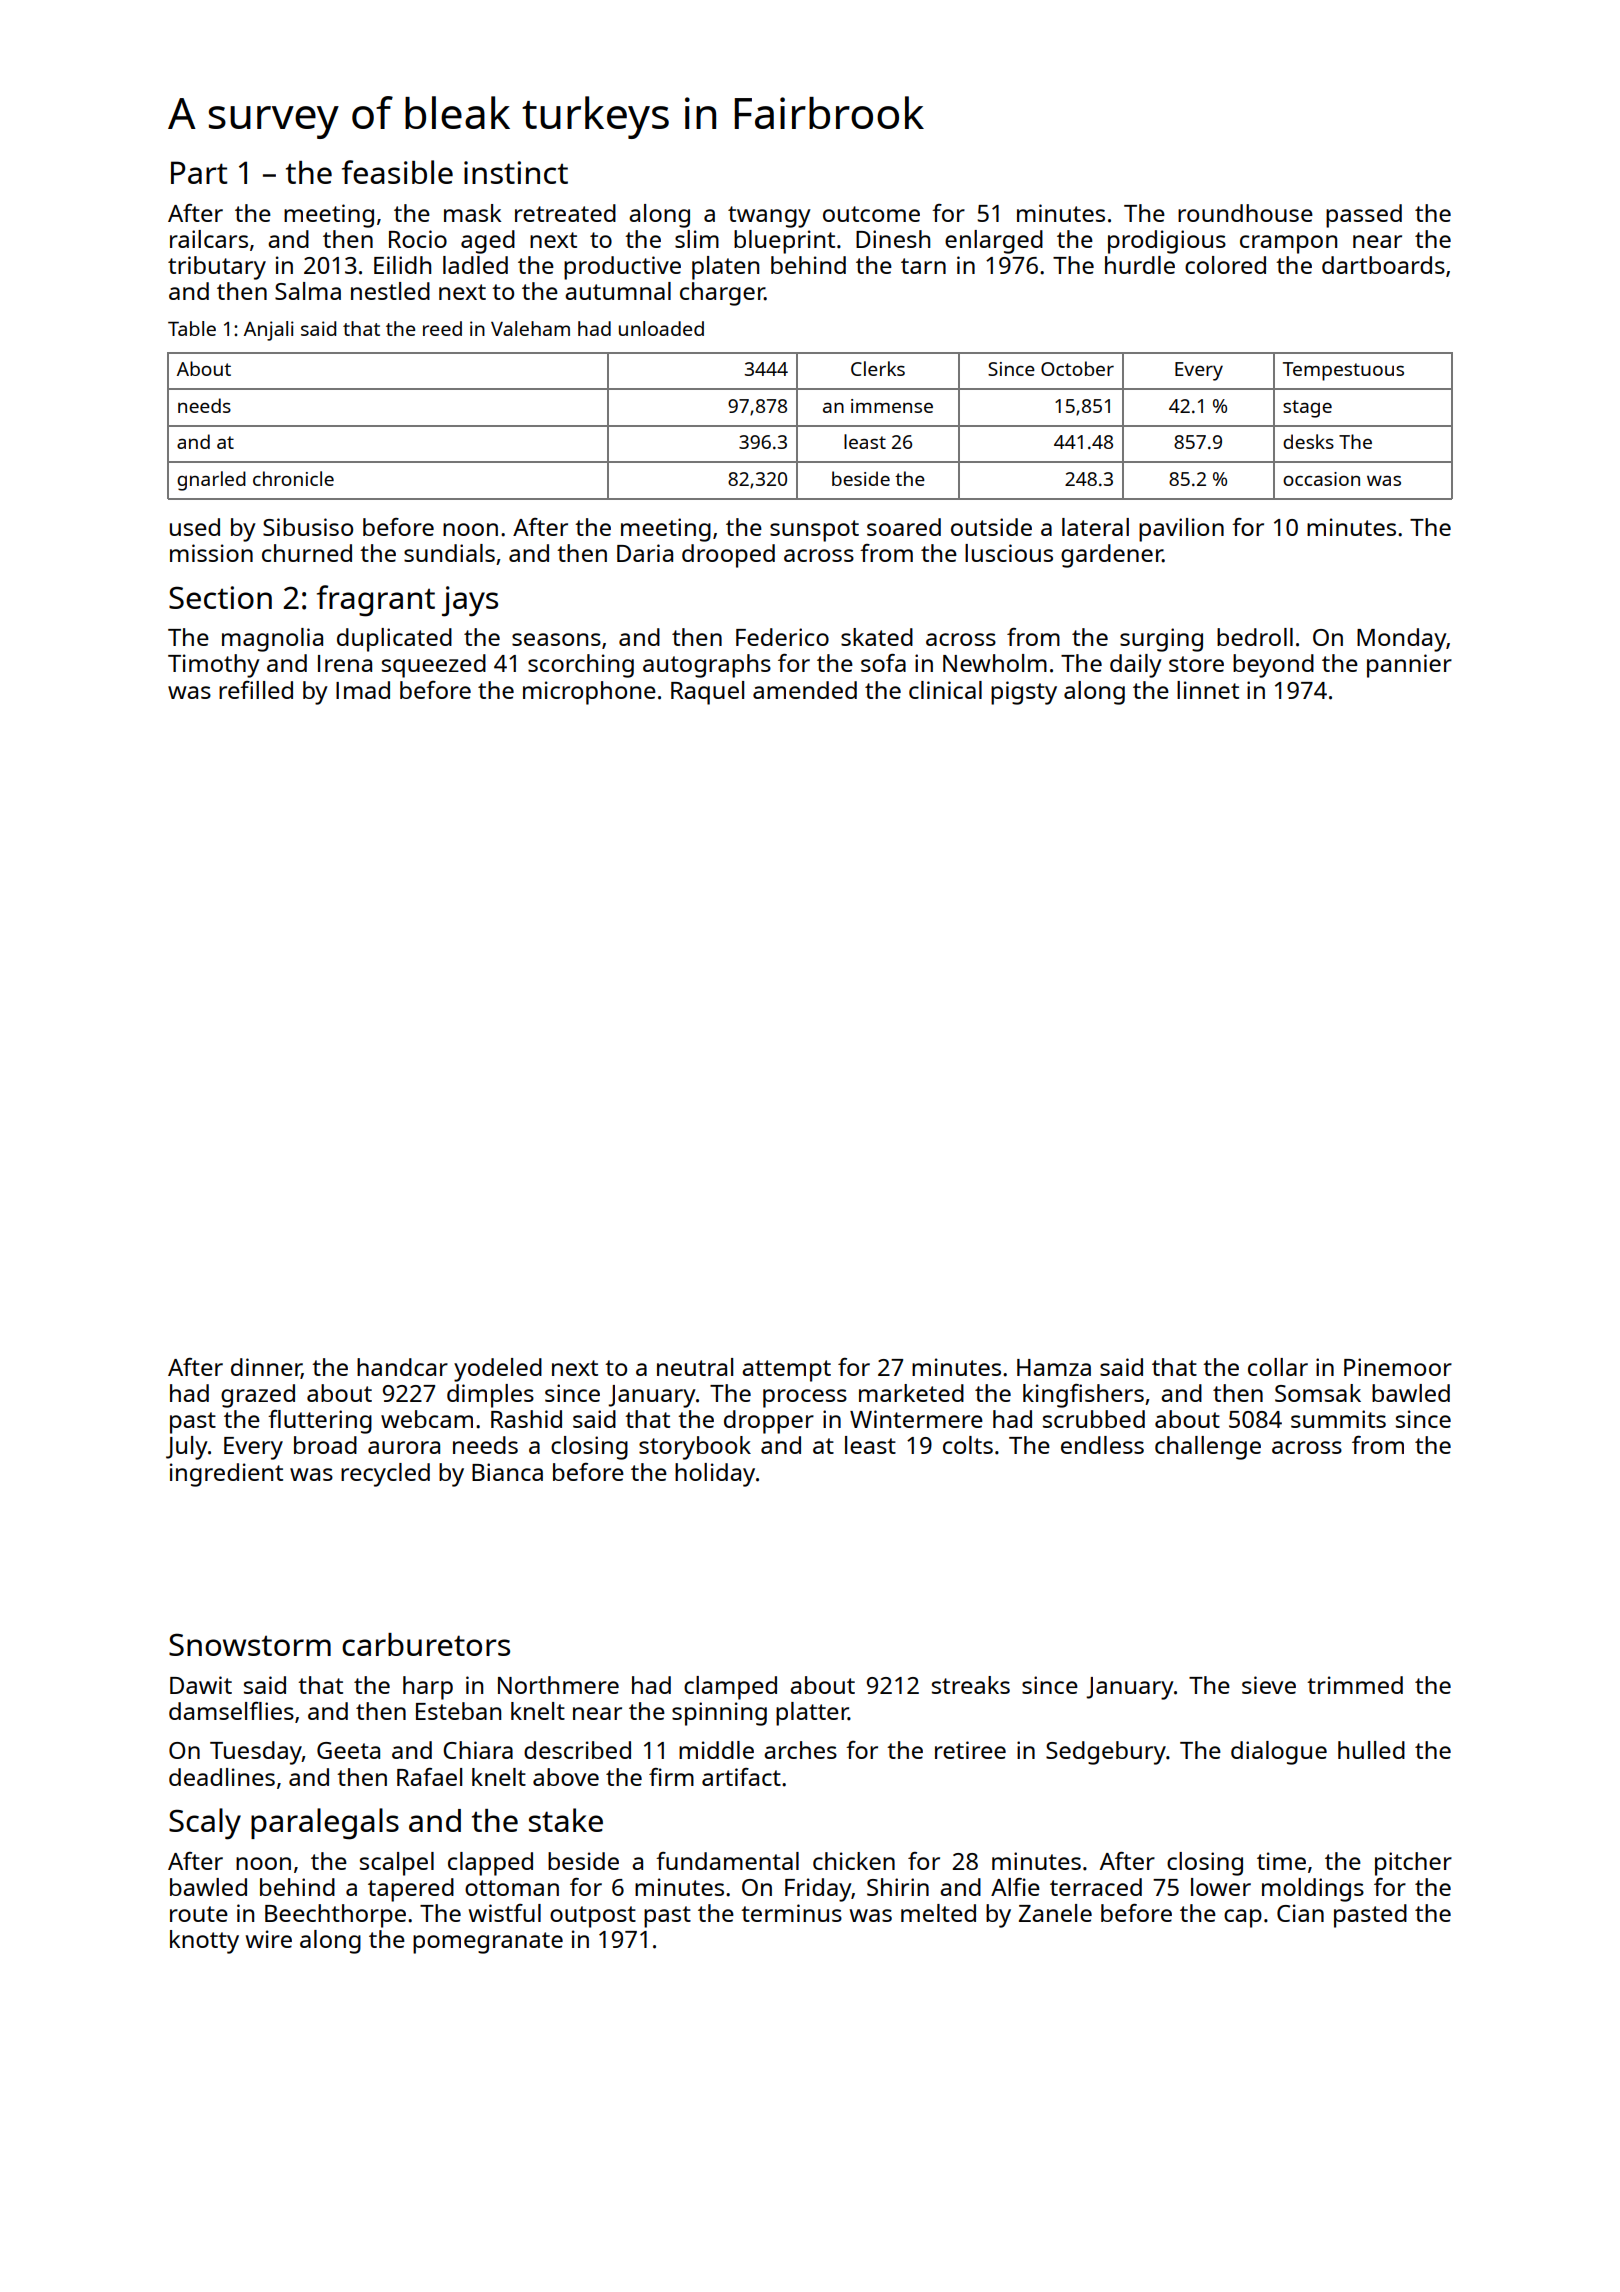 The width and height of the screenshot is (1620, 2292). Describe the element at coordinates (715, 1475) in the screenshot. I see `holiday` at that location.
